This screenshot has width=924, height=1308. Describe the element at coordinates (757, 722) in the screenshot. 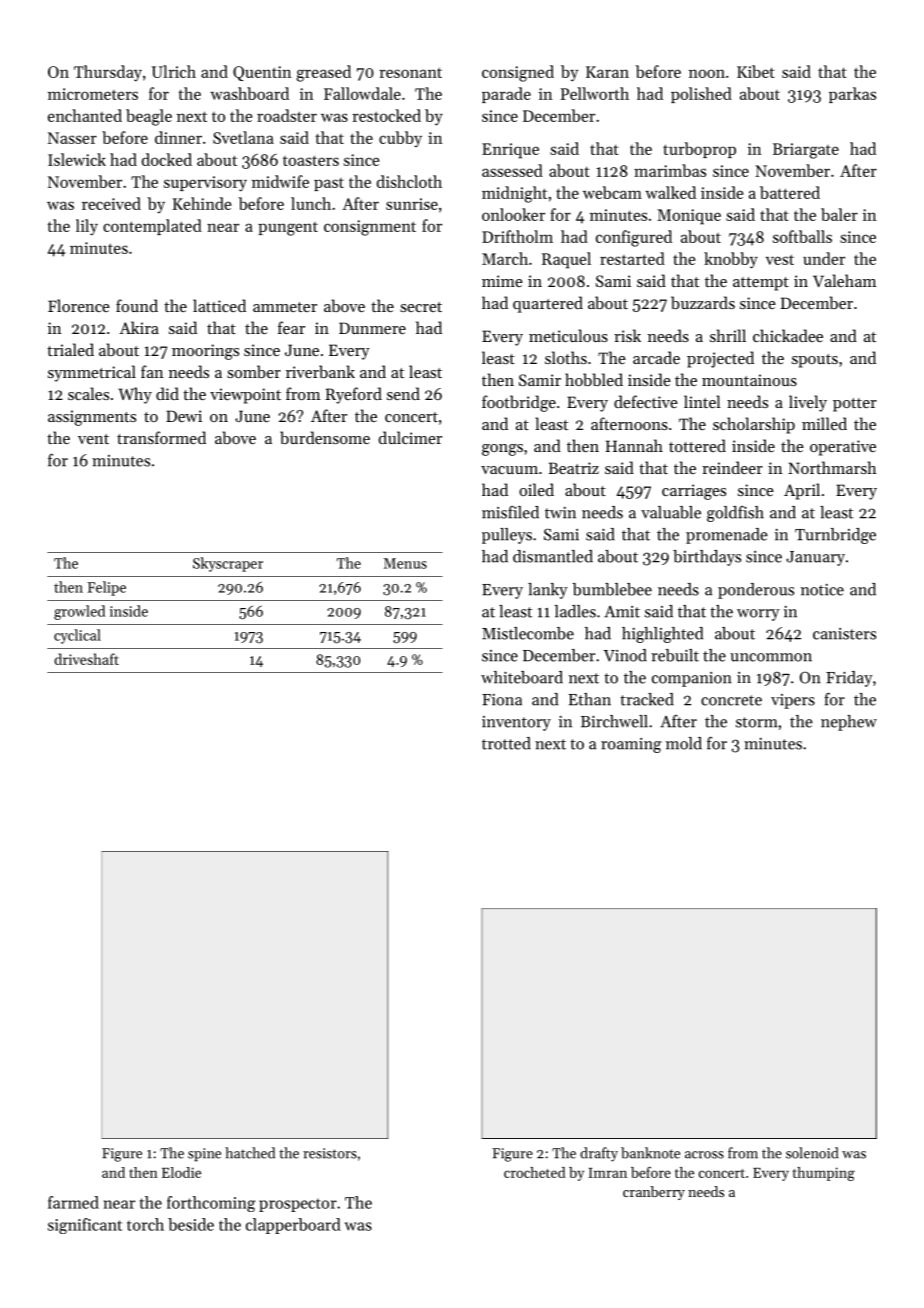

I see `storm` at that location.
